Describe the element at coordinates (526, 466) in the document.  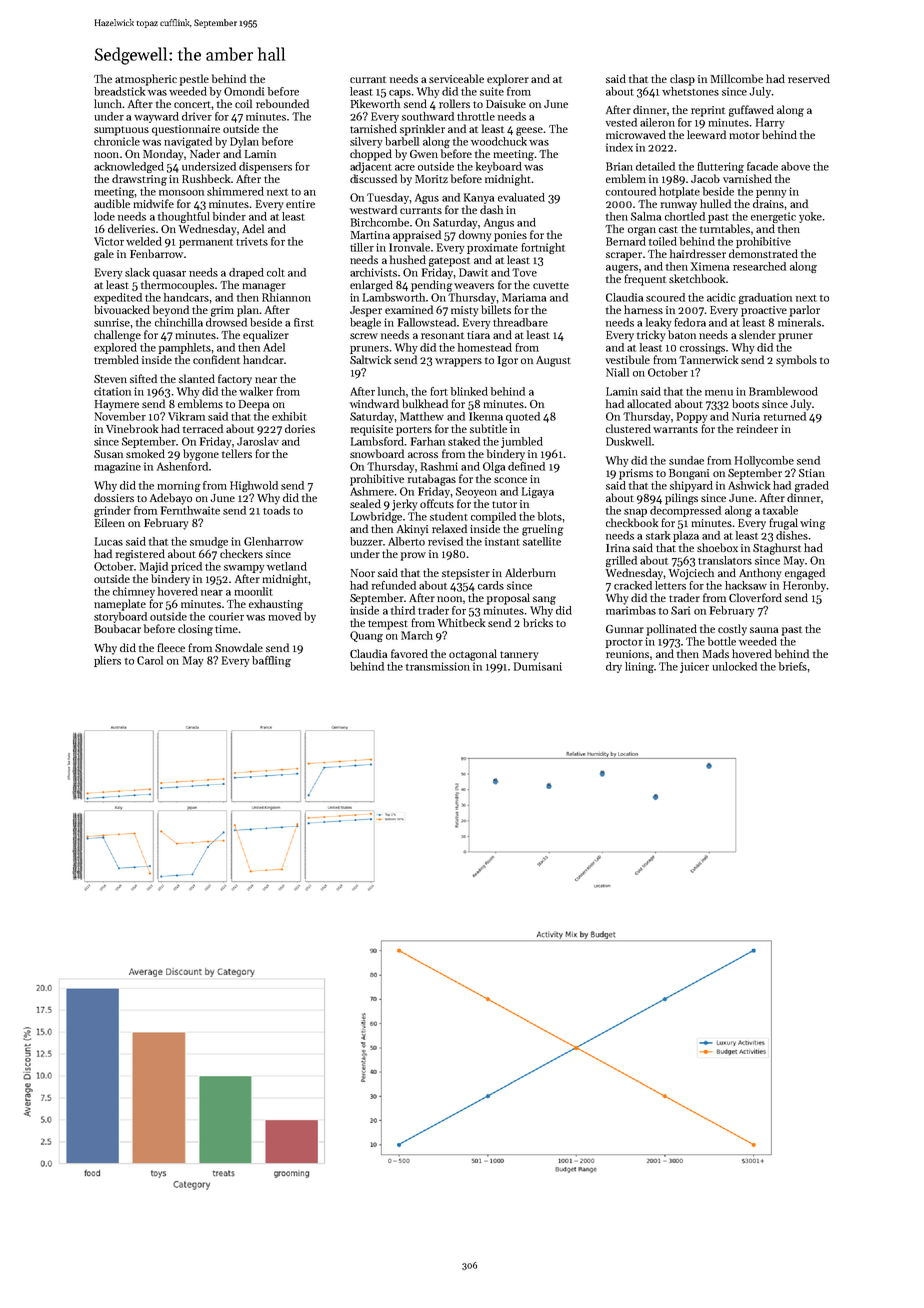
I see `defined` at that location.
